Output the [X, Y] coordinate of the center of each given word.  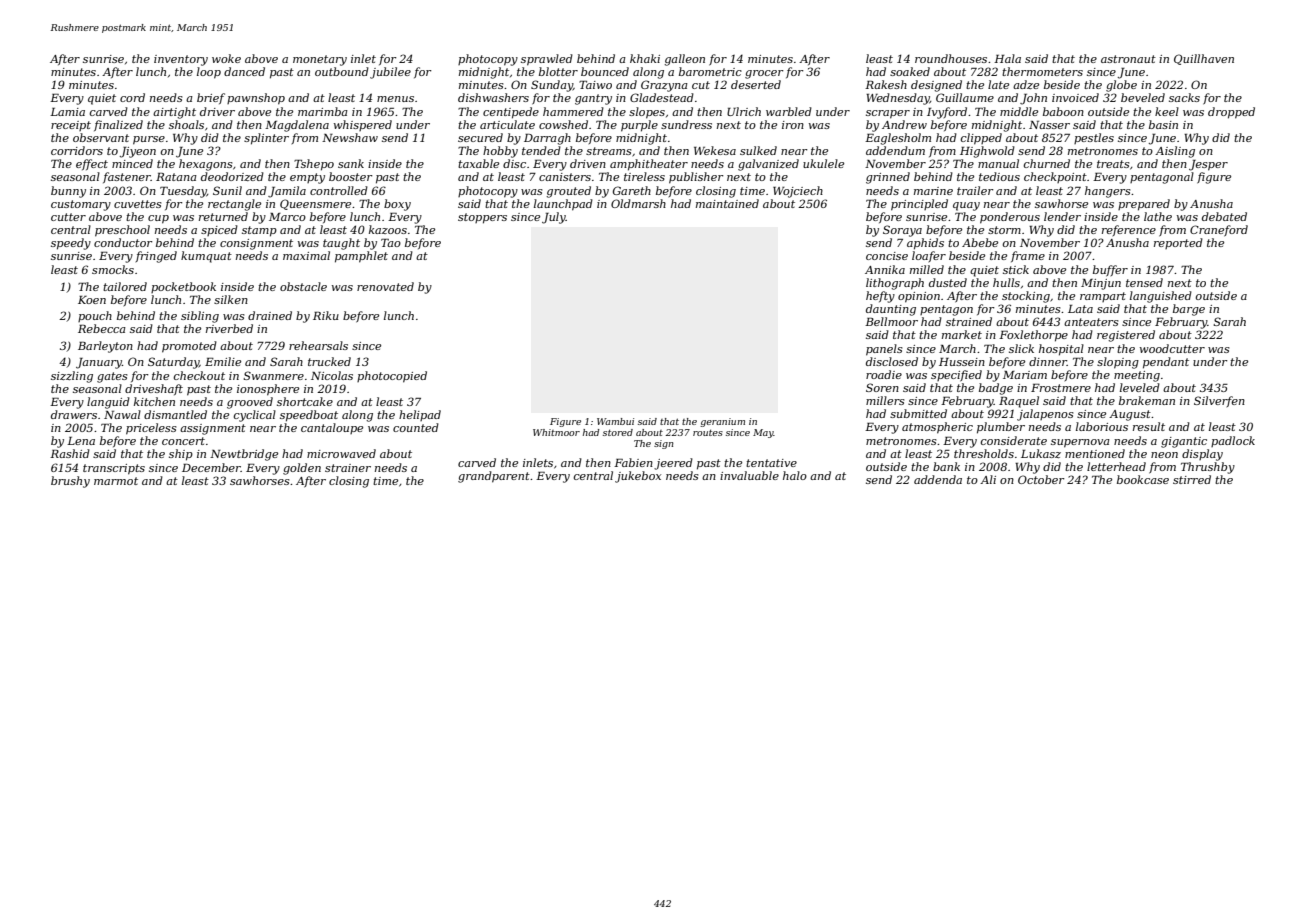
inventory [181, 60]
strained [969, 321]
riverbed [229, 328]
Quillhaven [1204, 59]
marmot [116, 481]
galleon [684, 60]
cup [158, 219]
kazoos [388, 229]
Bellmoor [891, 321]
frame [1028, 256]
